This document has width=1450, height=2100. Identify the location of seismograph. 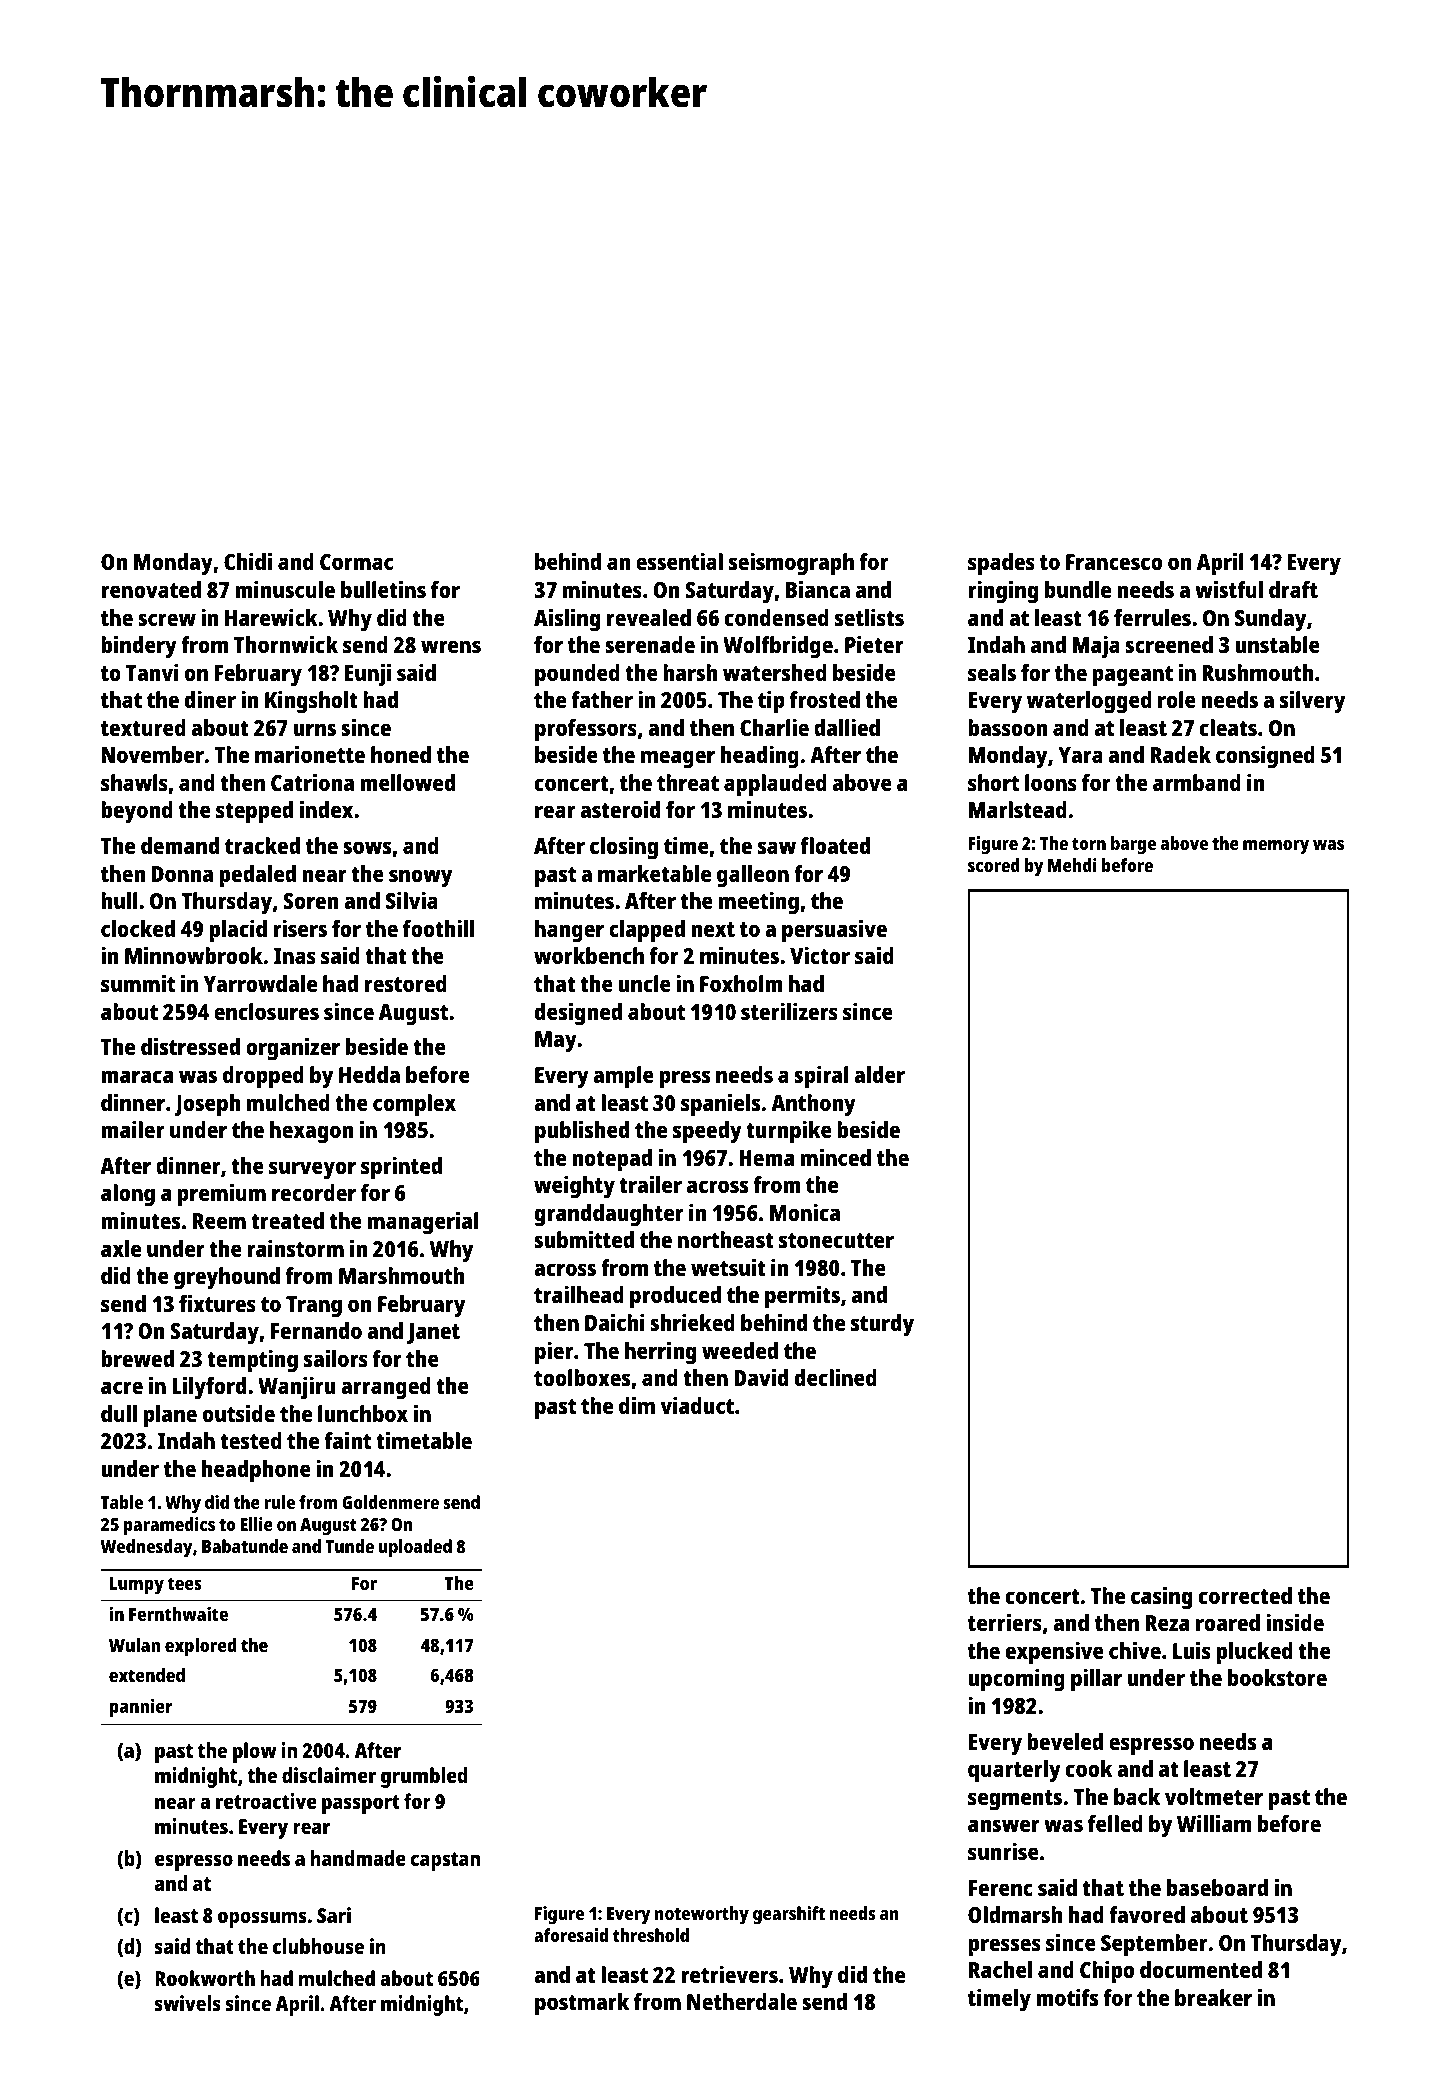
(791, 564).
